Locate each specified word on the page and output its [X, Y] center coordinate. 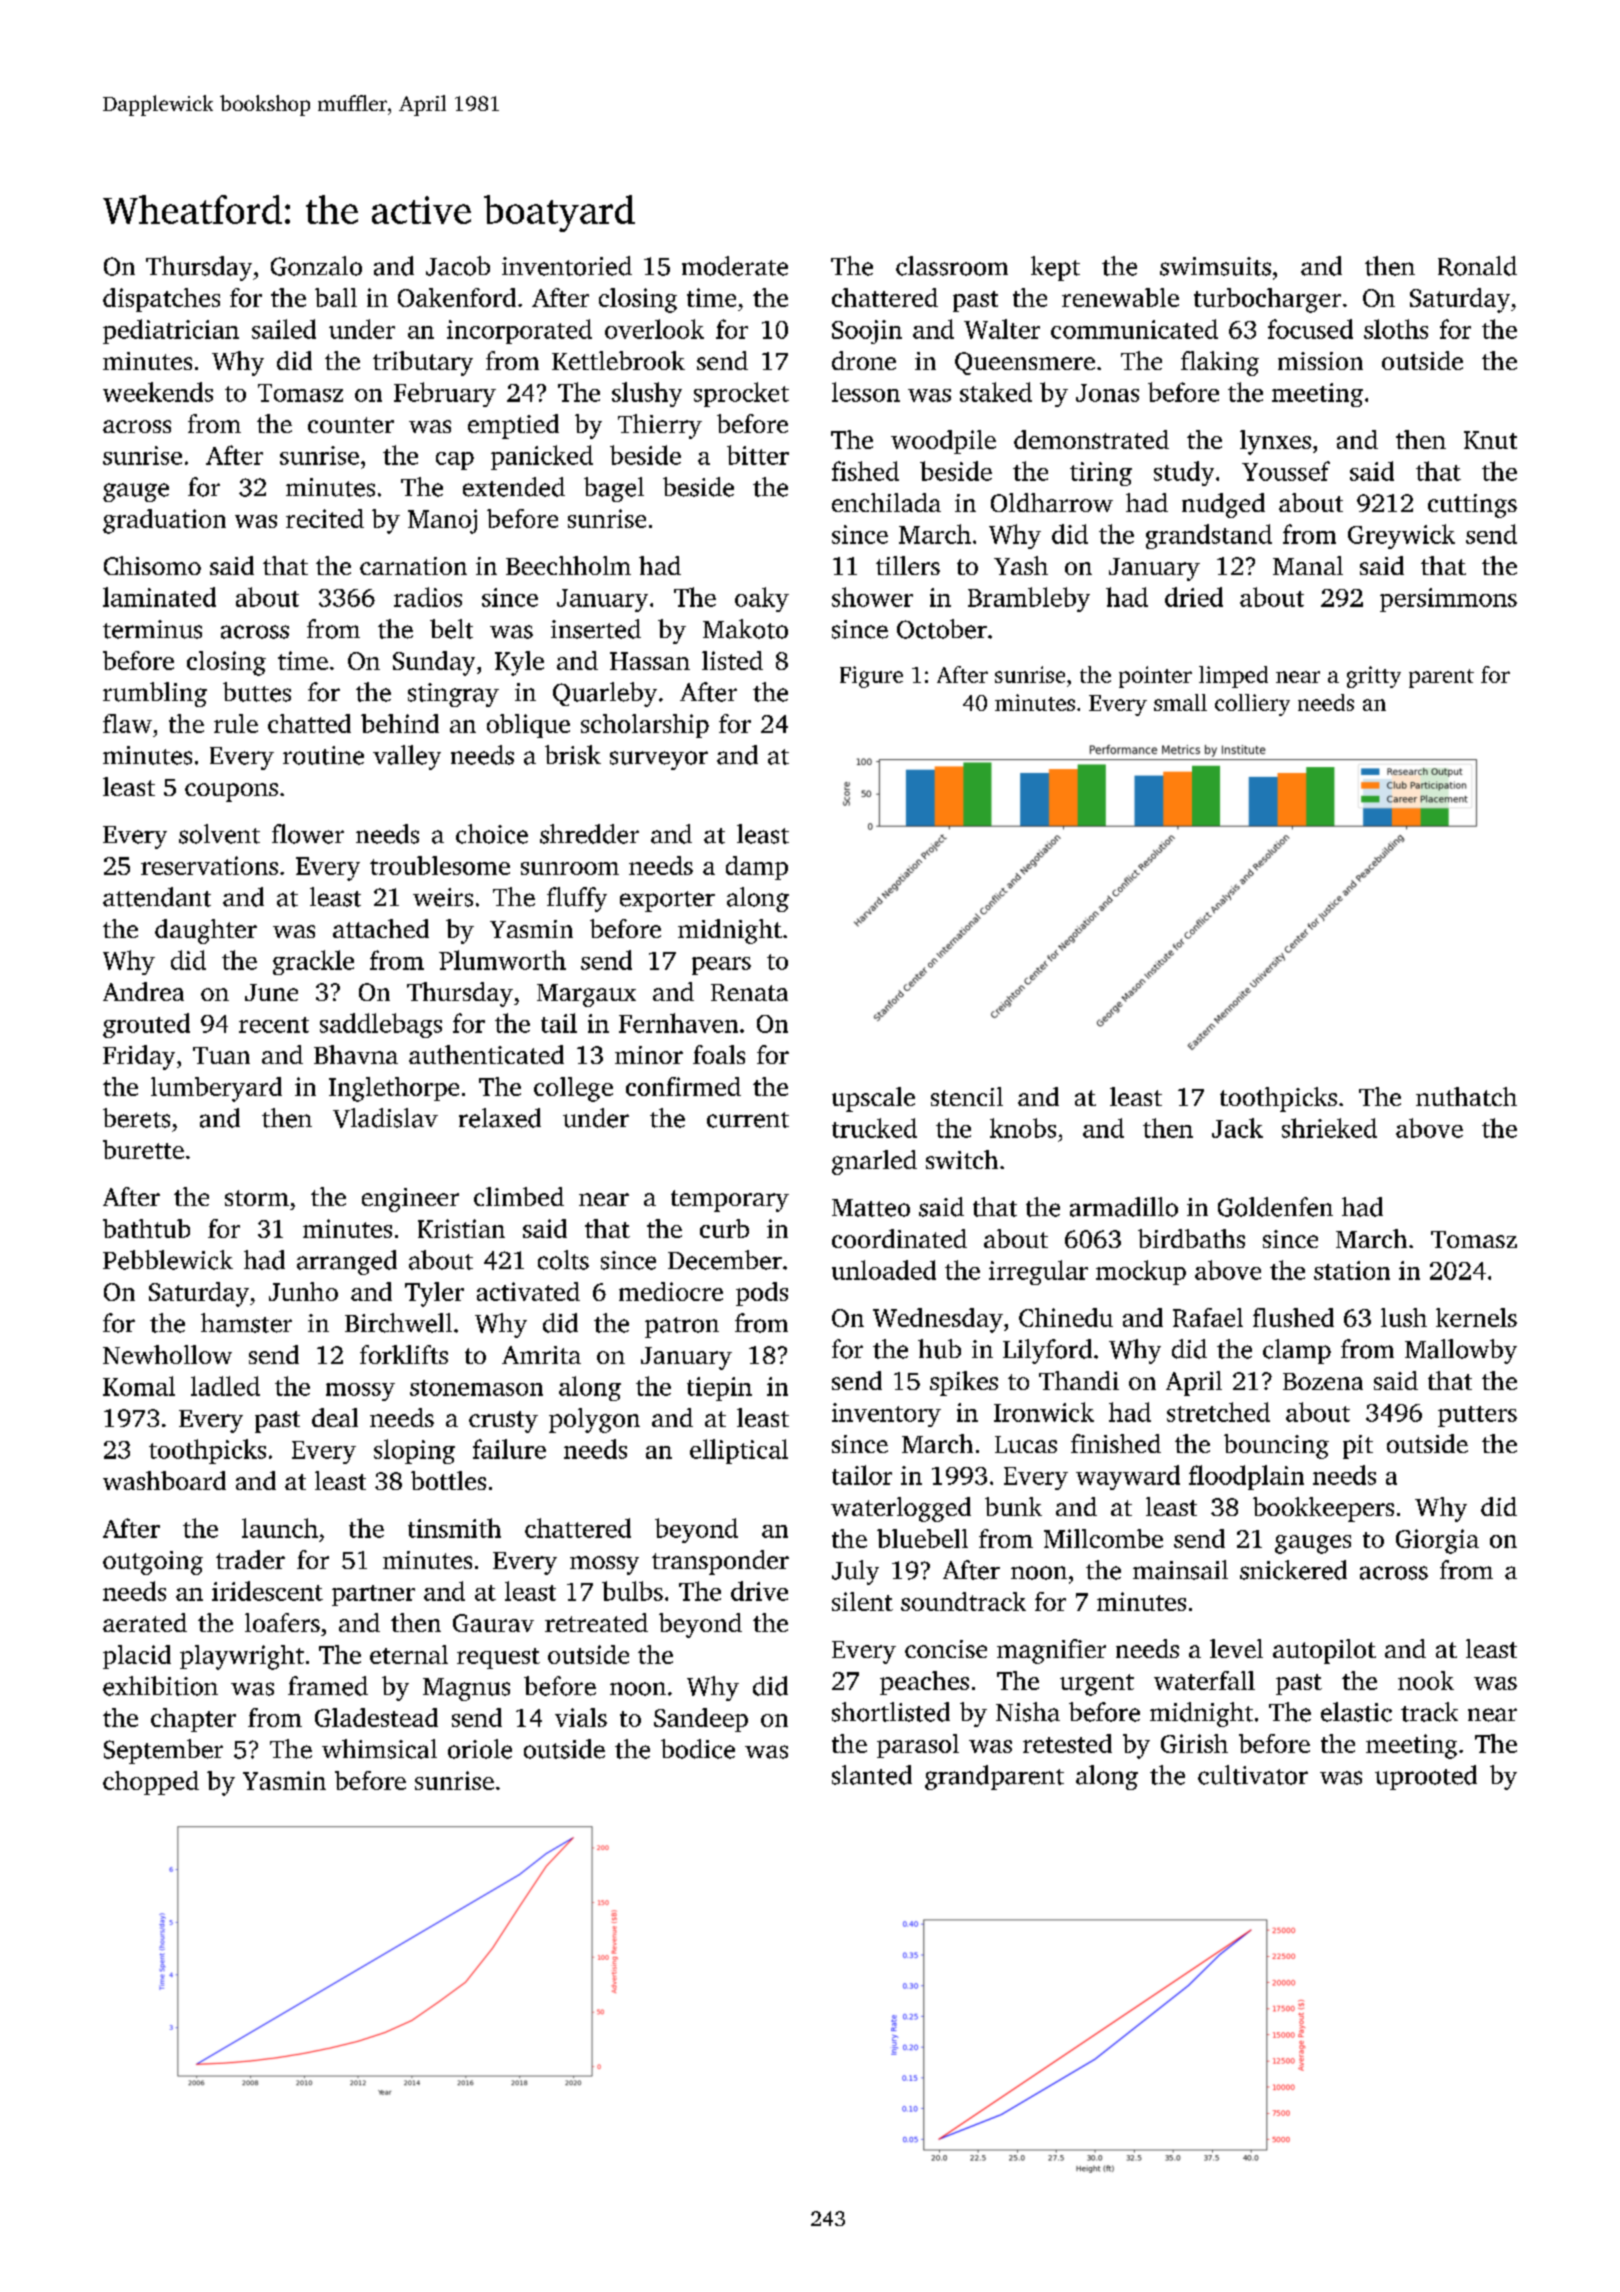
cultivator [1253, 1775]
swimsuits [1215, 266]
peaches [924, 1683]
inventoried [567, 266]
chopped [151, 1783]
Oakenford [457, 297]
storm [257, 1198]
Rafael [1208, 1317]
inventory [886, 1415]
